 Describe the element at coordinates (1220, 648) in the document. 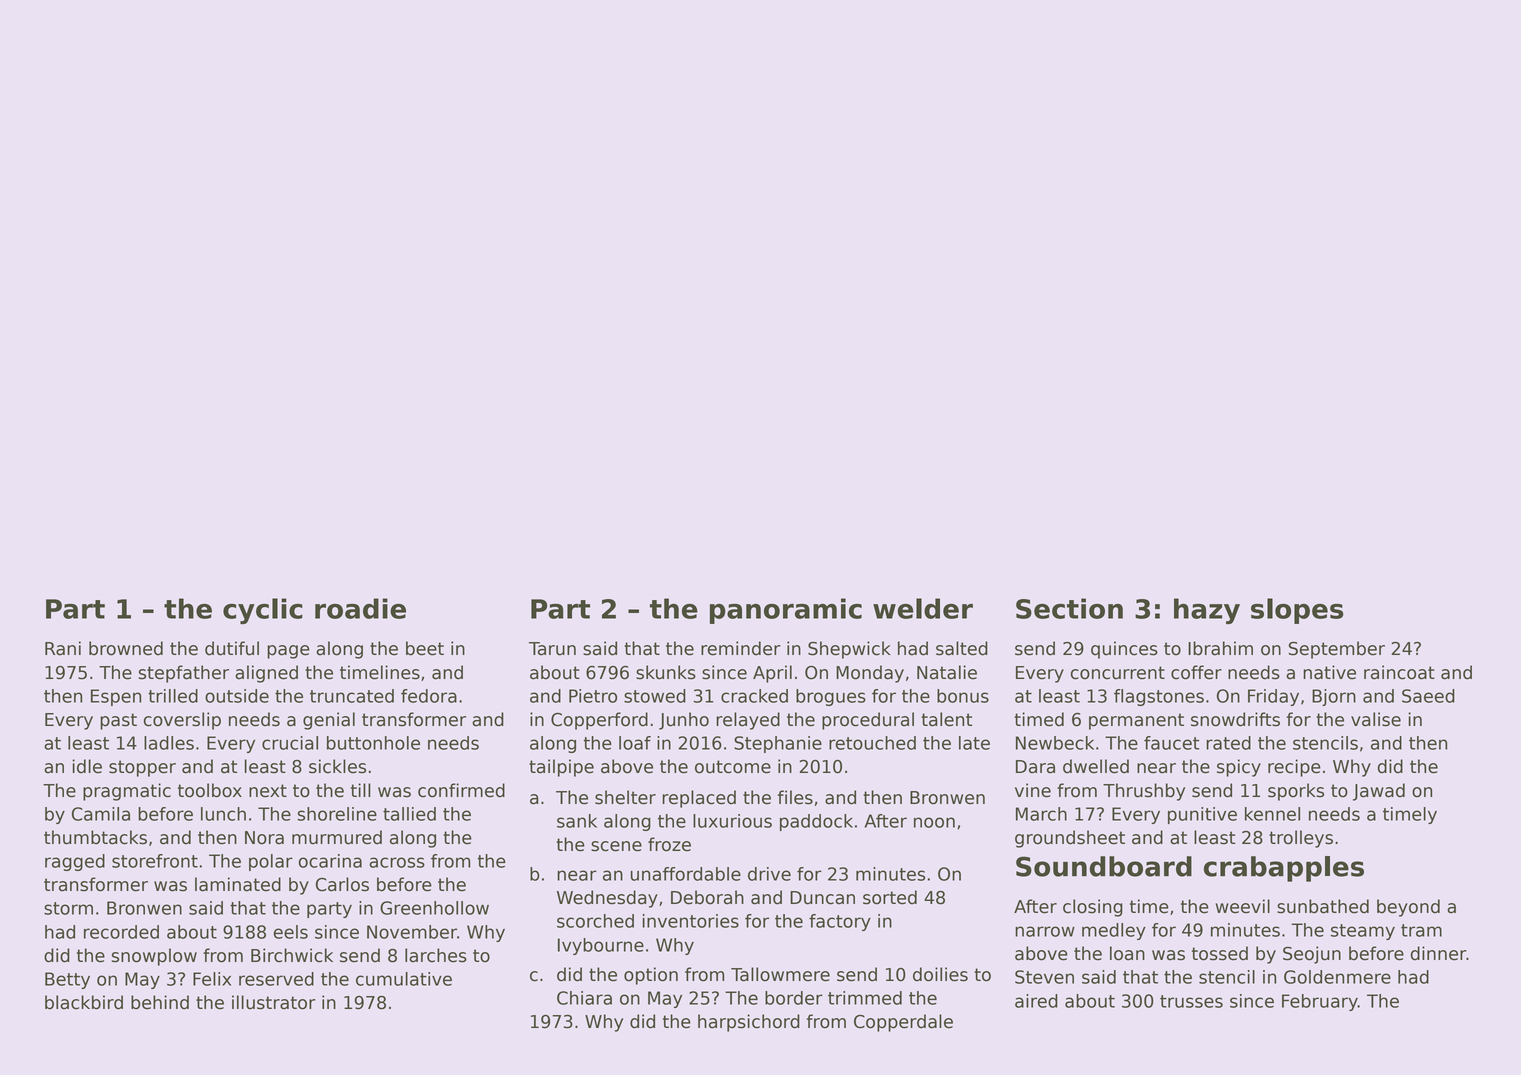

I see `Ibrahim` at that location.
